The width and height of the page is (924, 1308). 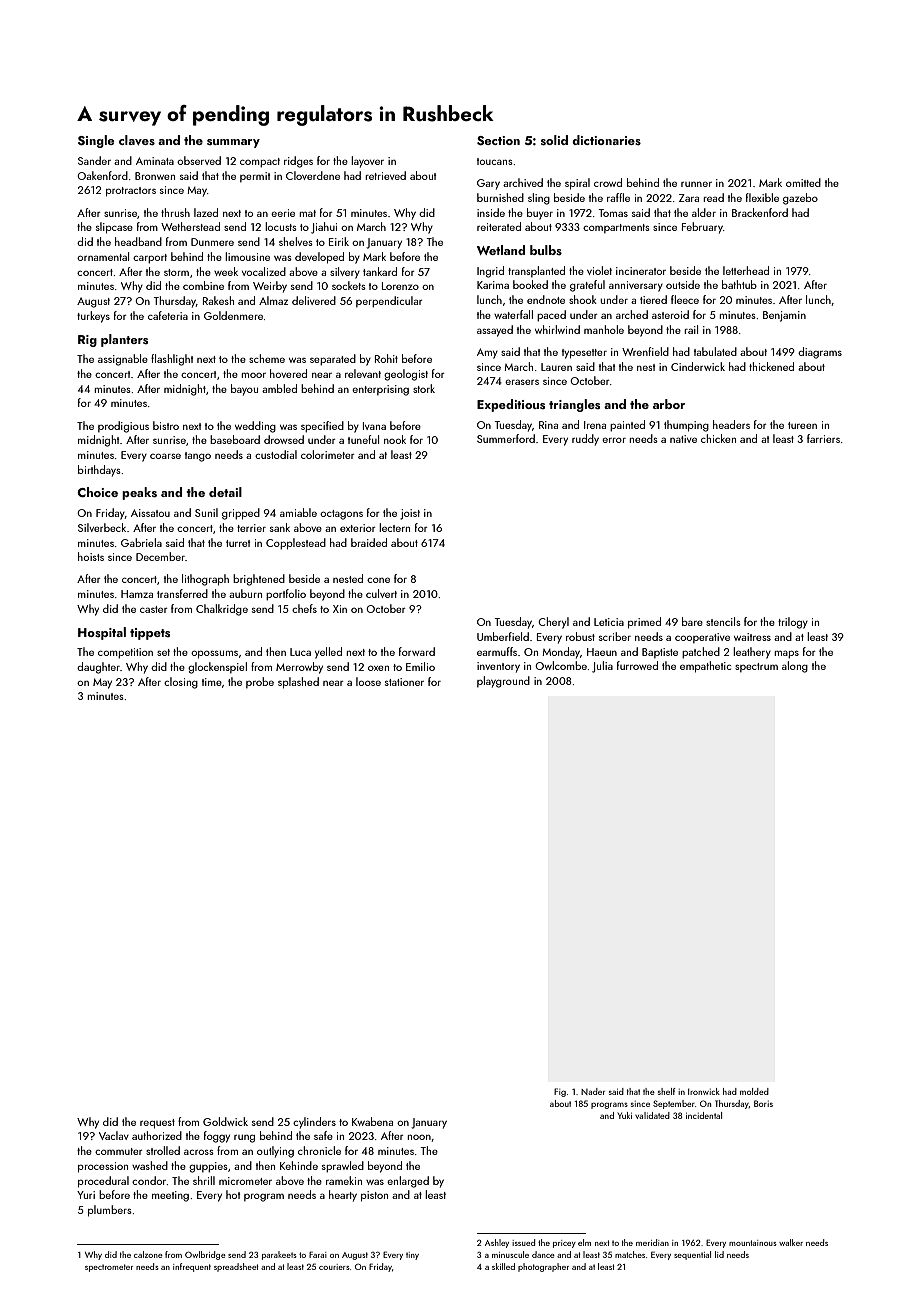 I want to click on Tomas, so click(x=613, y=213).
